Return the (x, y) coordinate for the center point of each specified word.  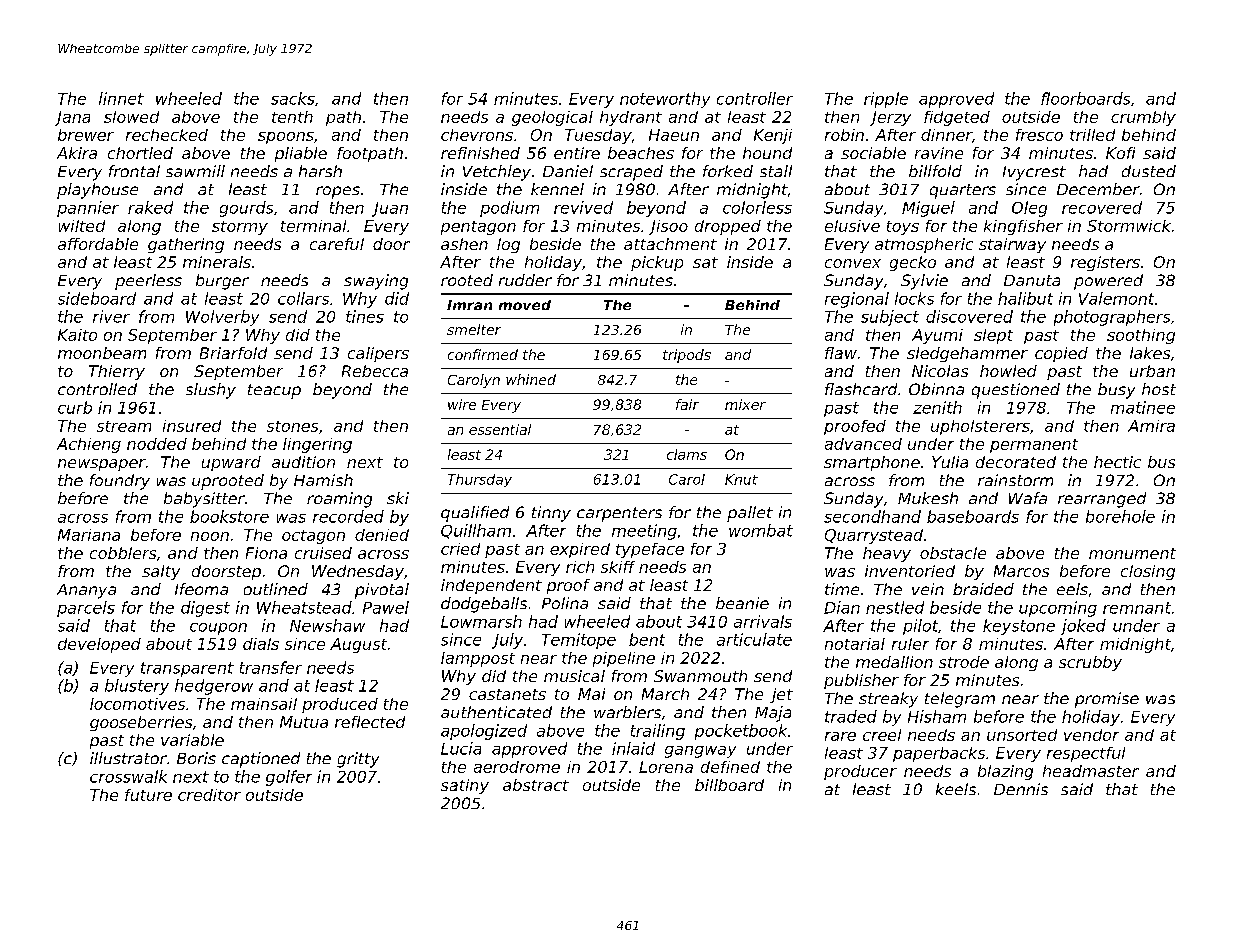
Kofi (1120, 153)
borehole (1120, 516)
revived (583, 207)
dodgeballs (484, 605)
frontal (134, 171)
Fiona (266, 553)
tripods (687, 356)
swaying (376, 282)
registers (1105, 263)
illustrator (128, 758)
